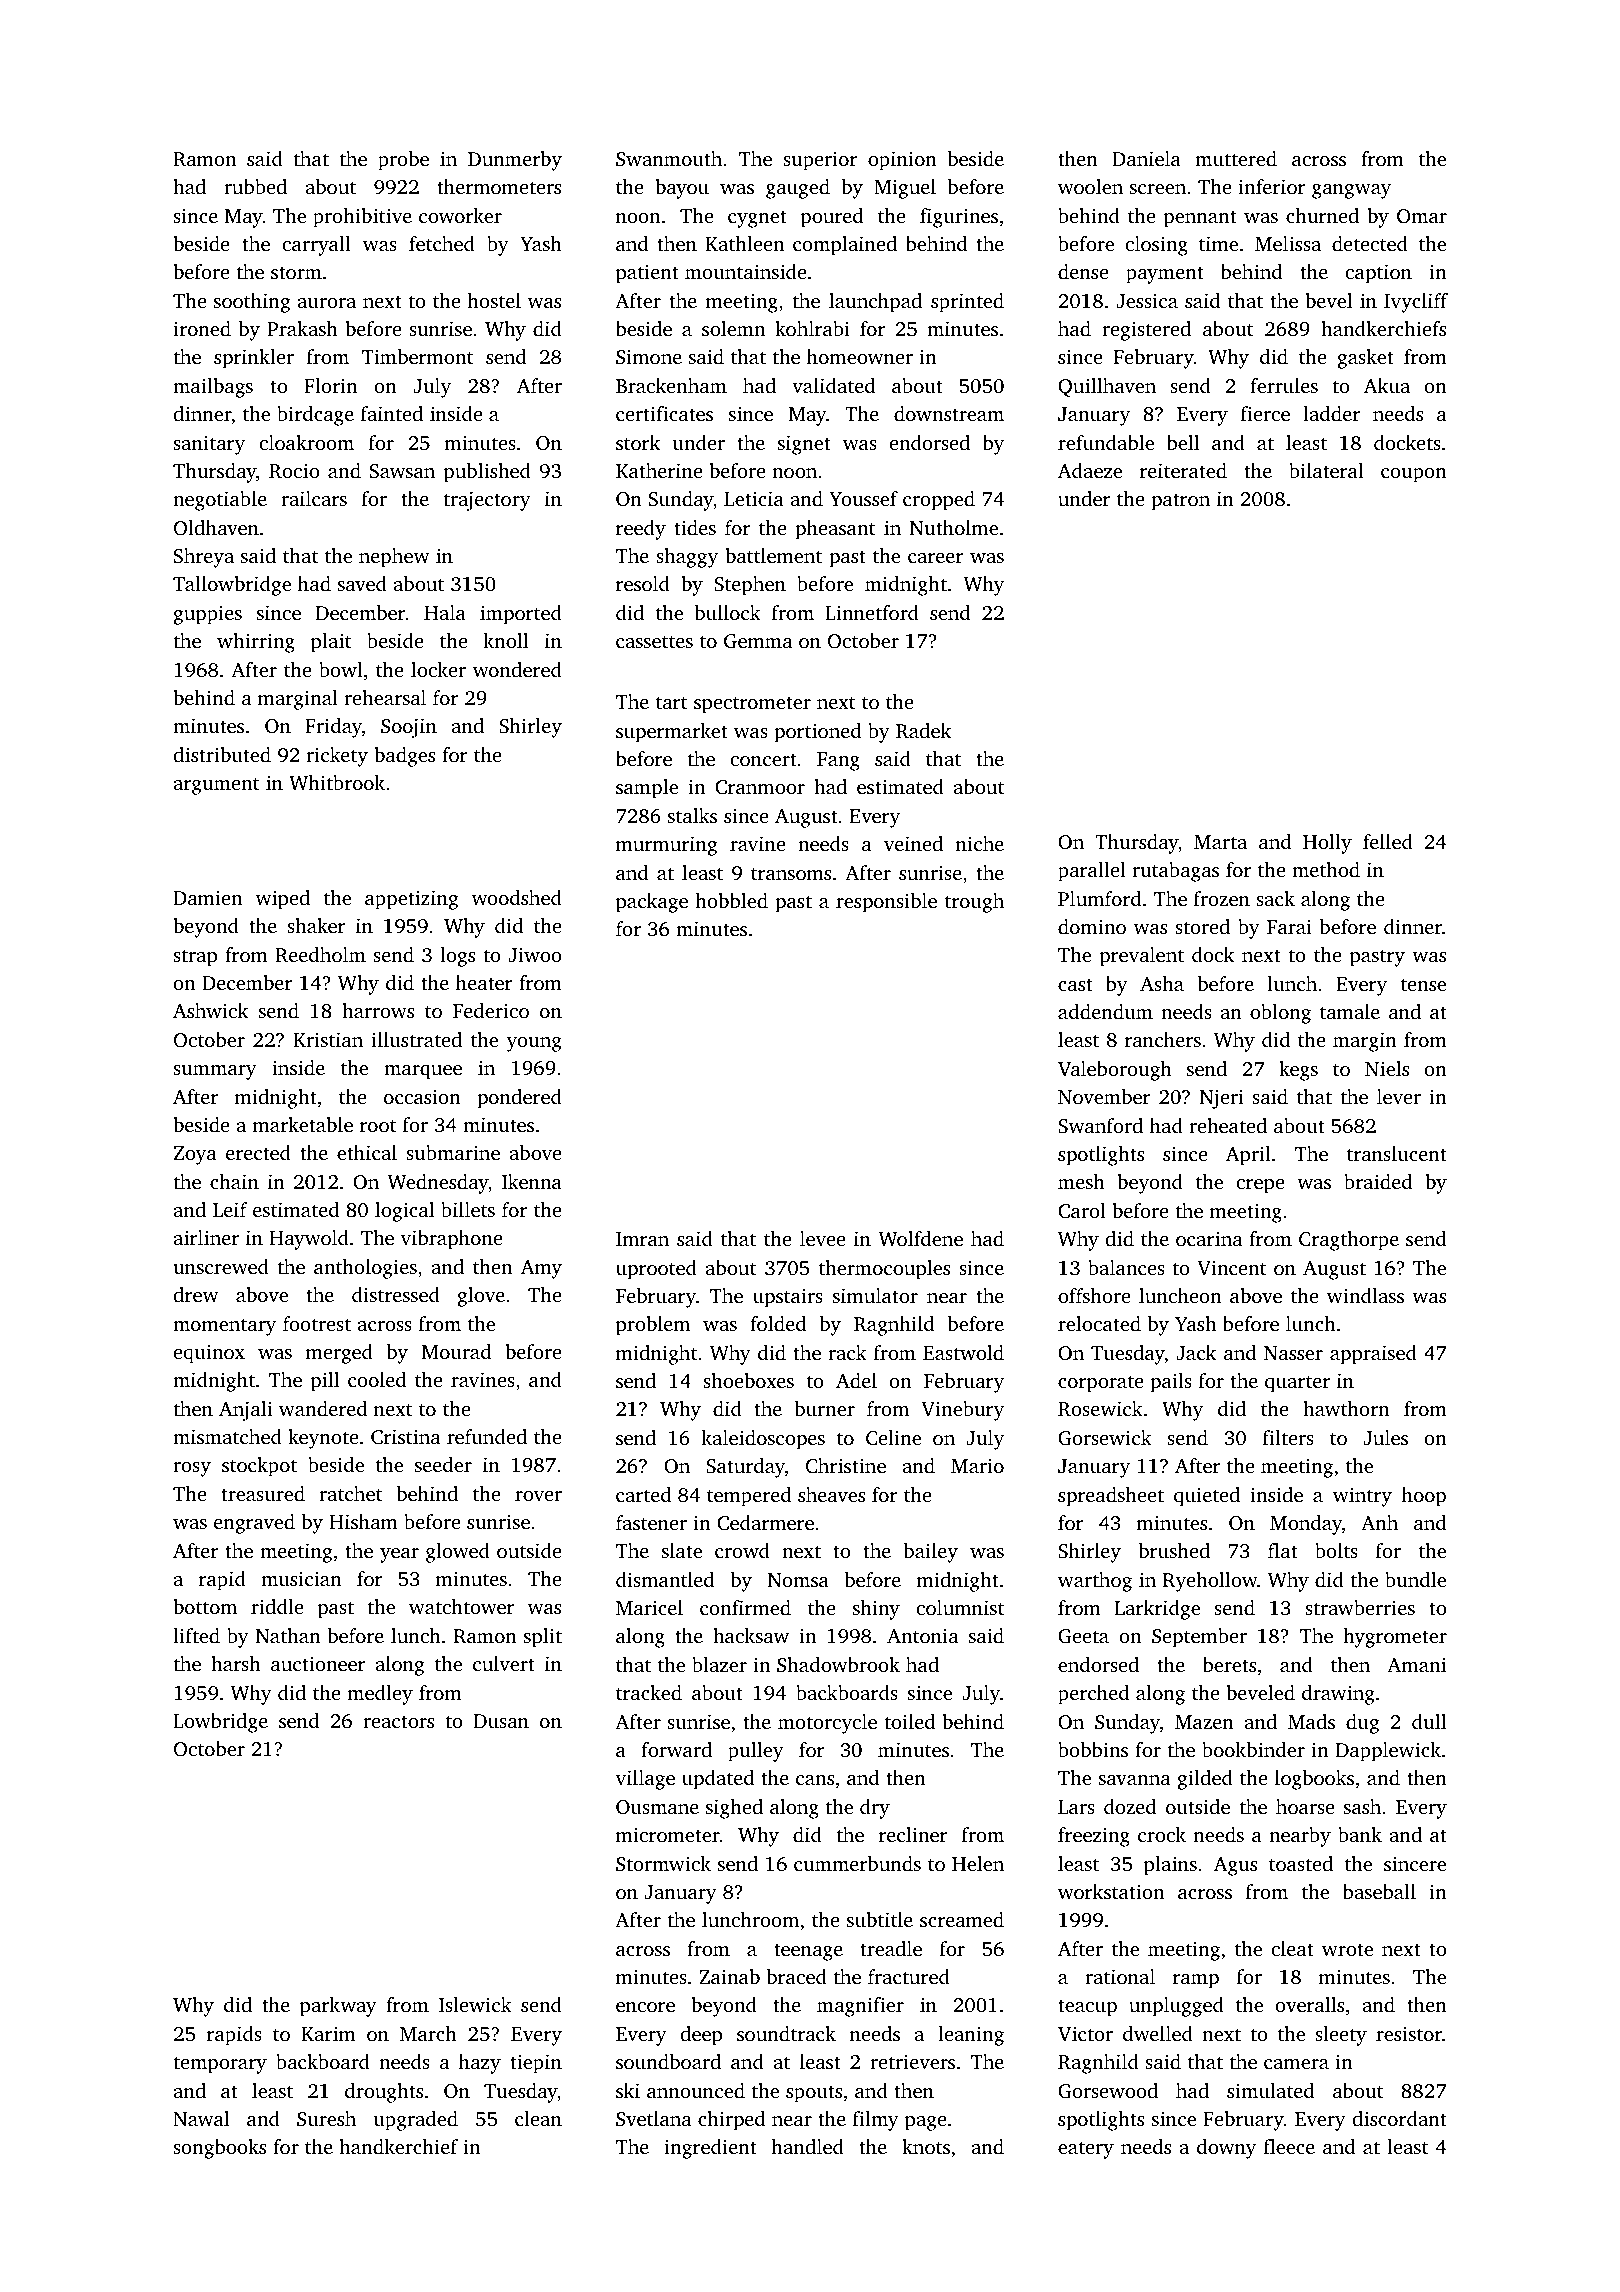  What do you see at coordinates (195, 1294) in the image?
I see `drew` at bounding box center [195, 1294].
